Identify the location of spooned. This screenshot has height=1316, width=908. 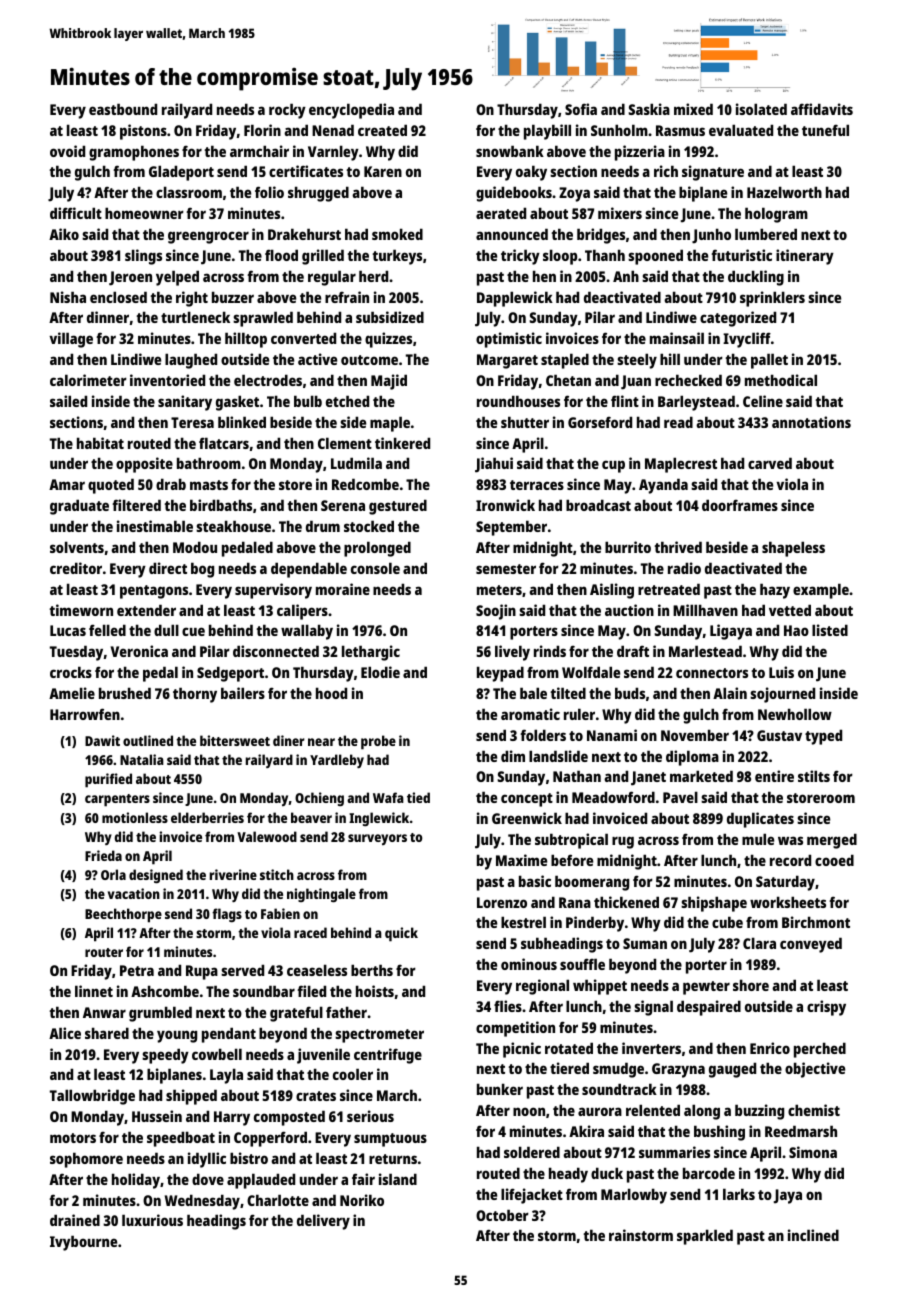
(655, 257).
